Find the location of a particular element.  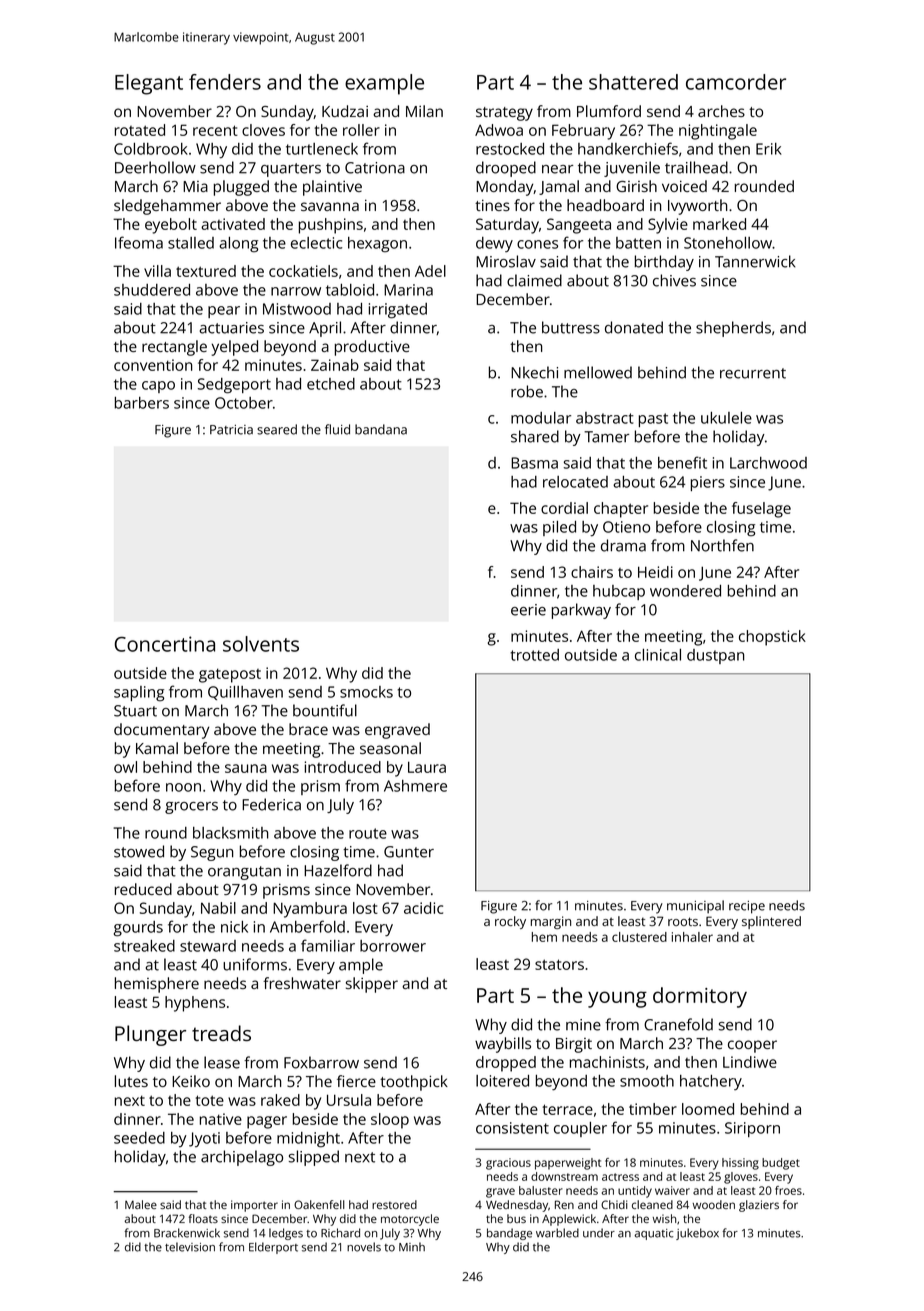

streaked is located at coordinates (144, 946).
